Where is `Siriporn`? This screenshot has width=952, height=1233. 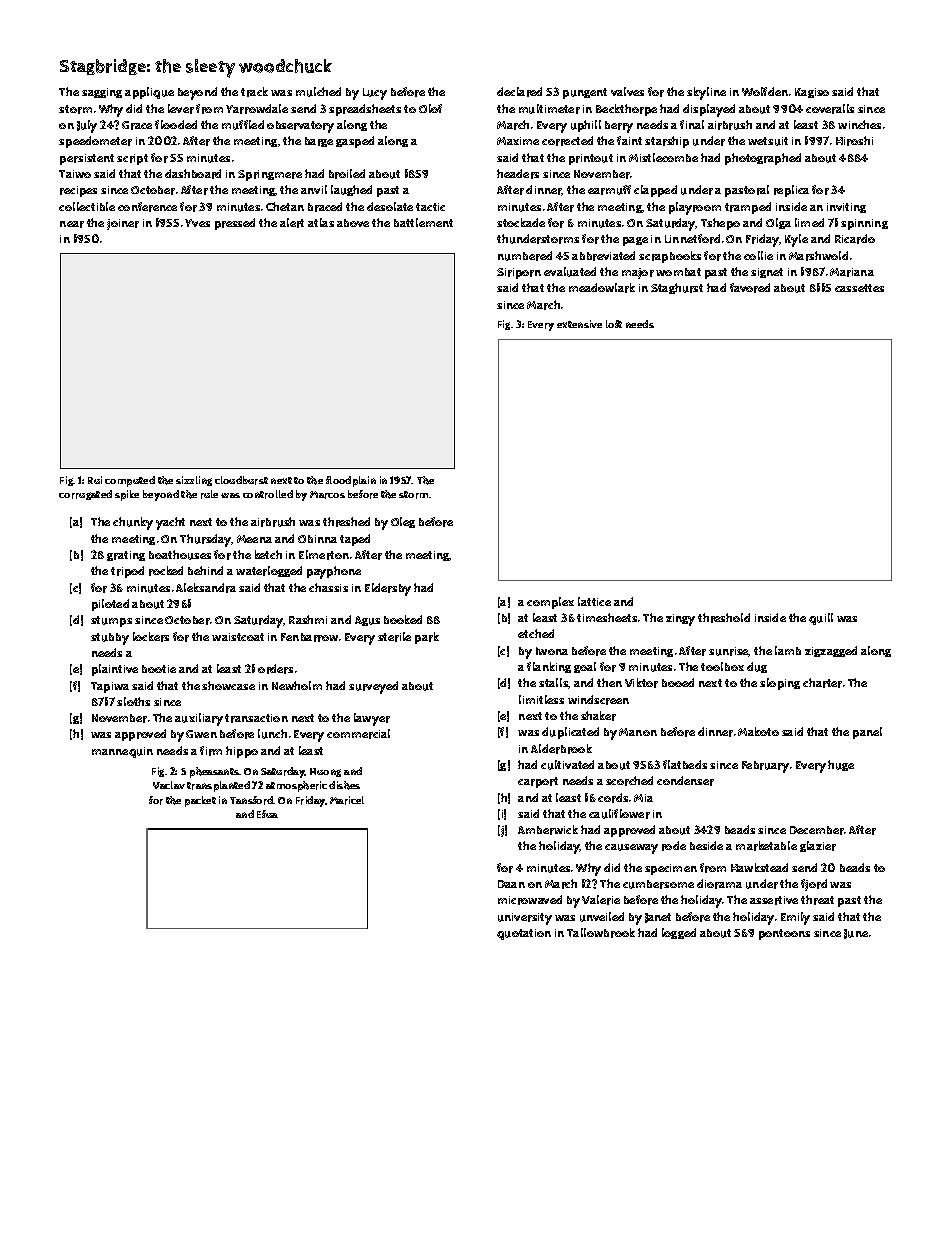 Siriporn is located at coordinates (519, 273).
